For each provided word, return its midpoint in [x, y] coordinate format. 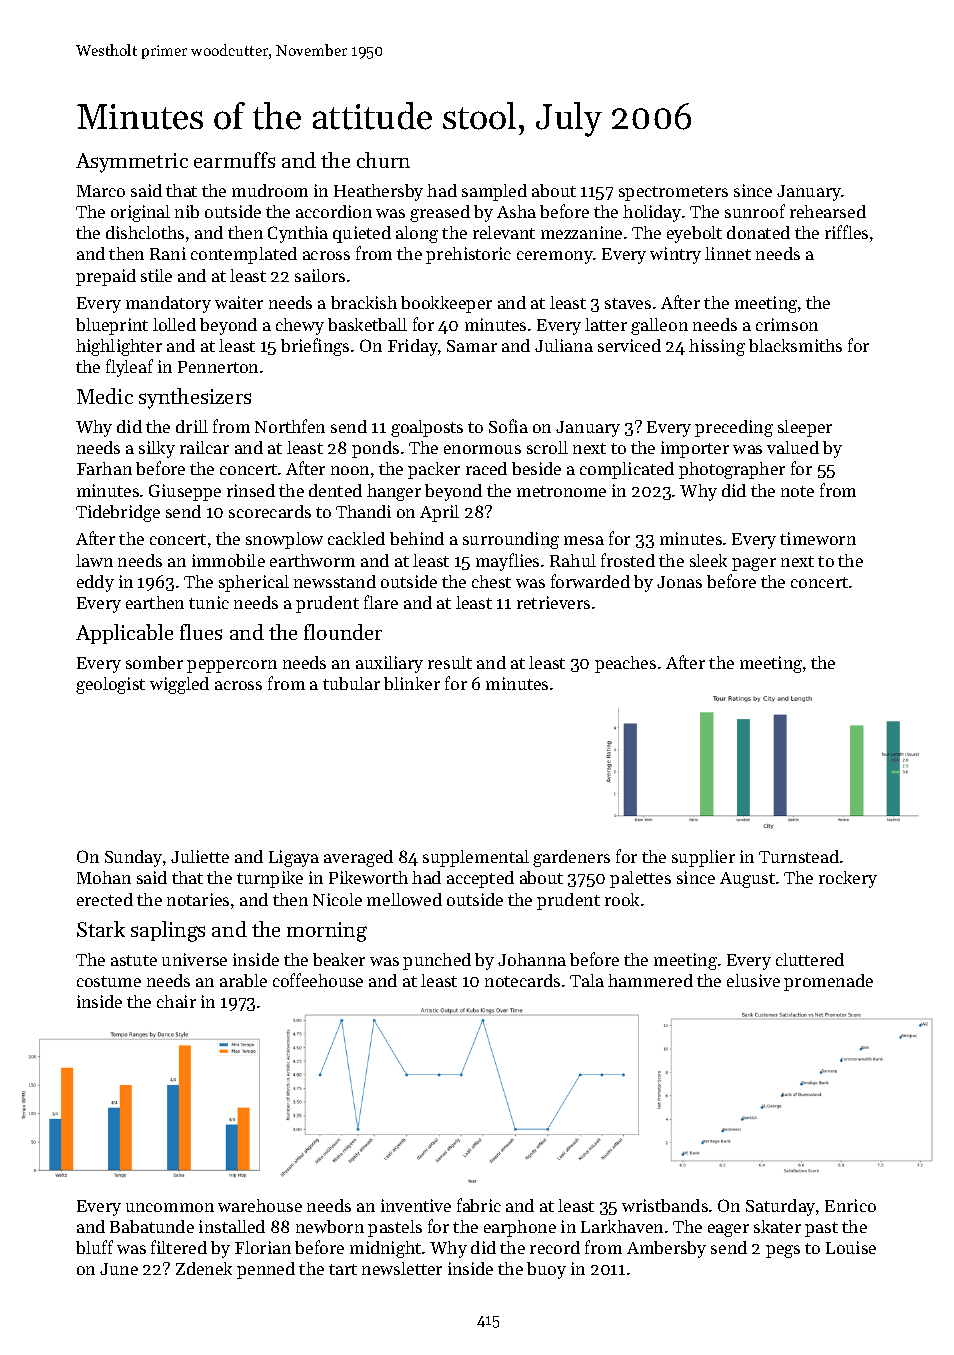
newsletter [402, 1268]
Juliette [200, 856]
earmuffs [234, 160]
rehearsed [828, 211]
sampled [494, 192]
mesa [584, 540]
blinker [412, 683]
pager [754, 564]
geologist [110, 685]
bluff [94, 1247]
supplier [703, 858]
